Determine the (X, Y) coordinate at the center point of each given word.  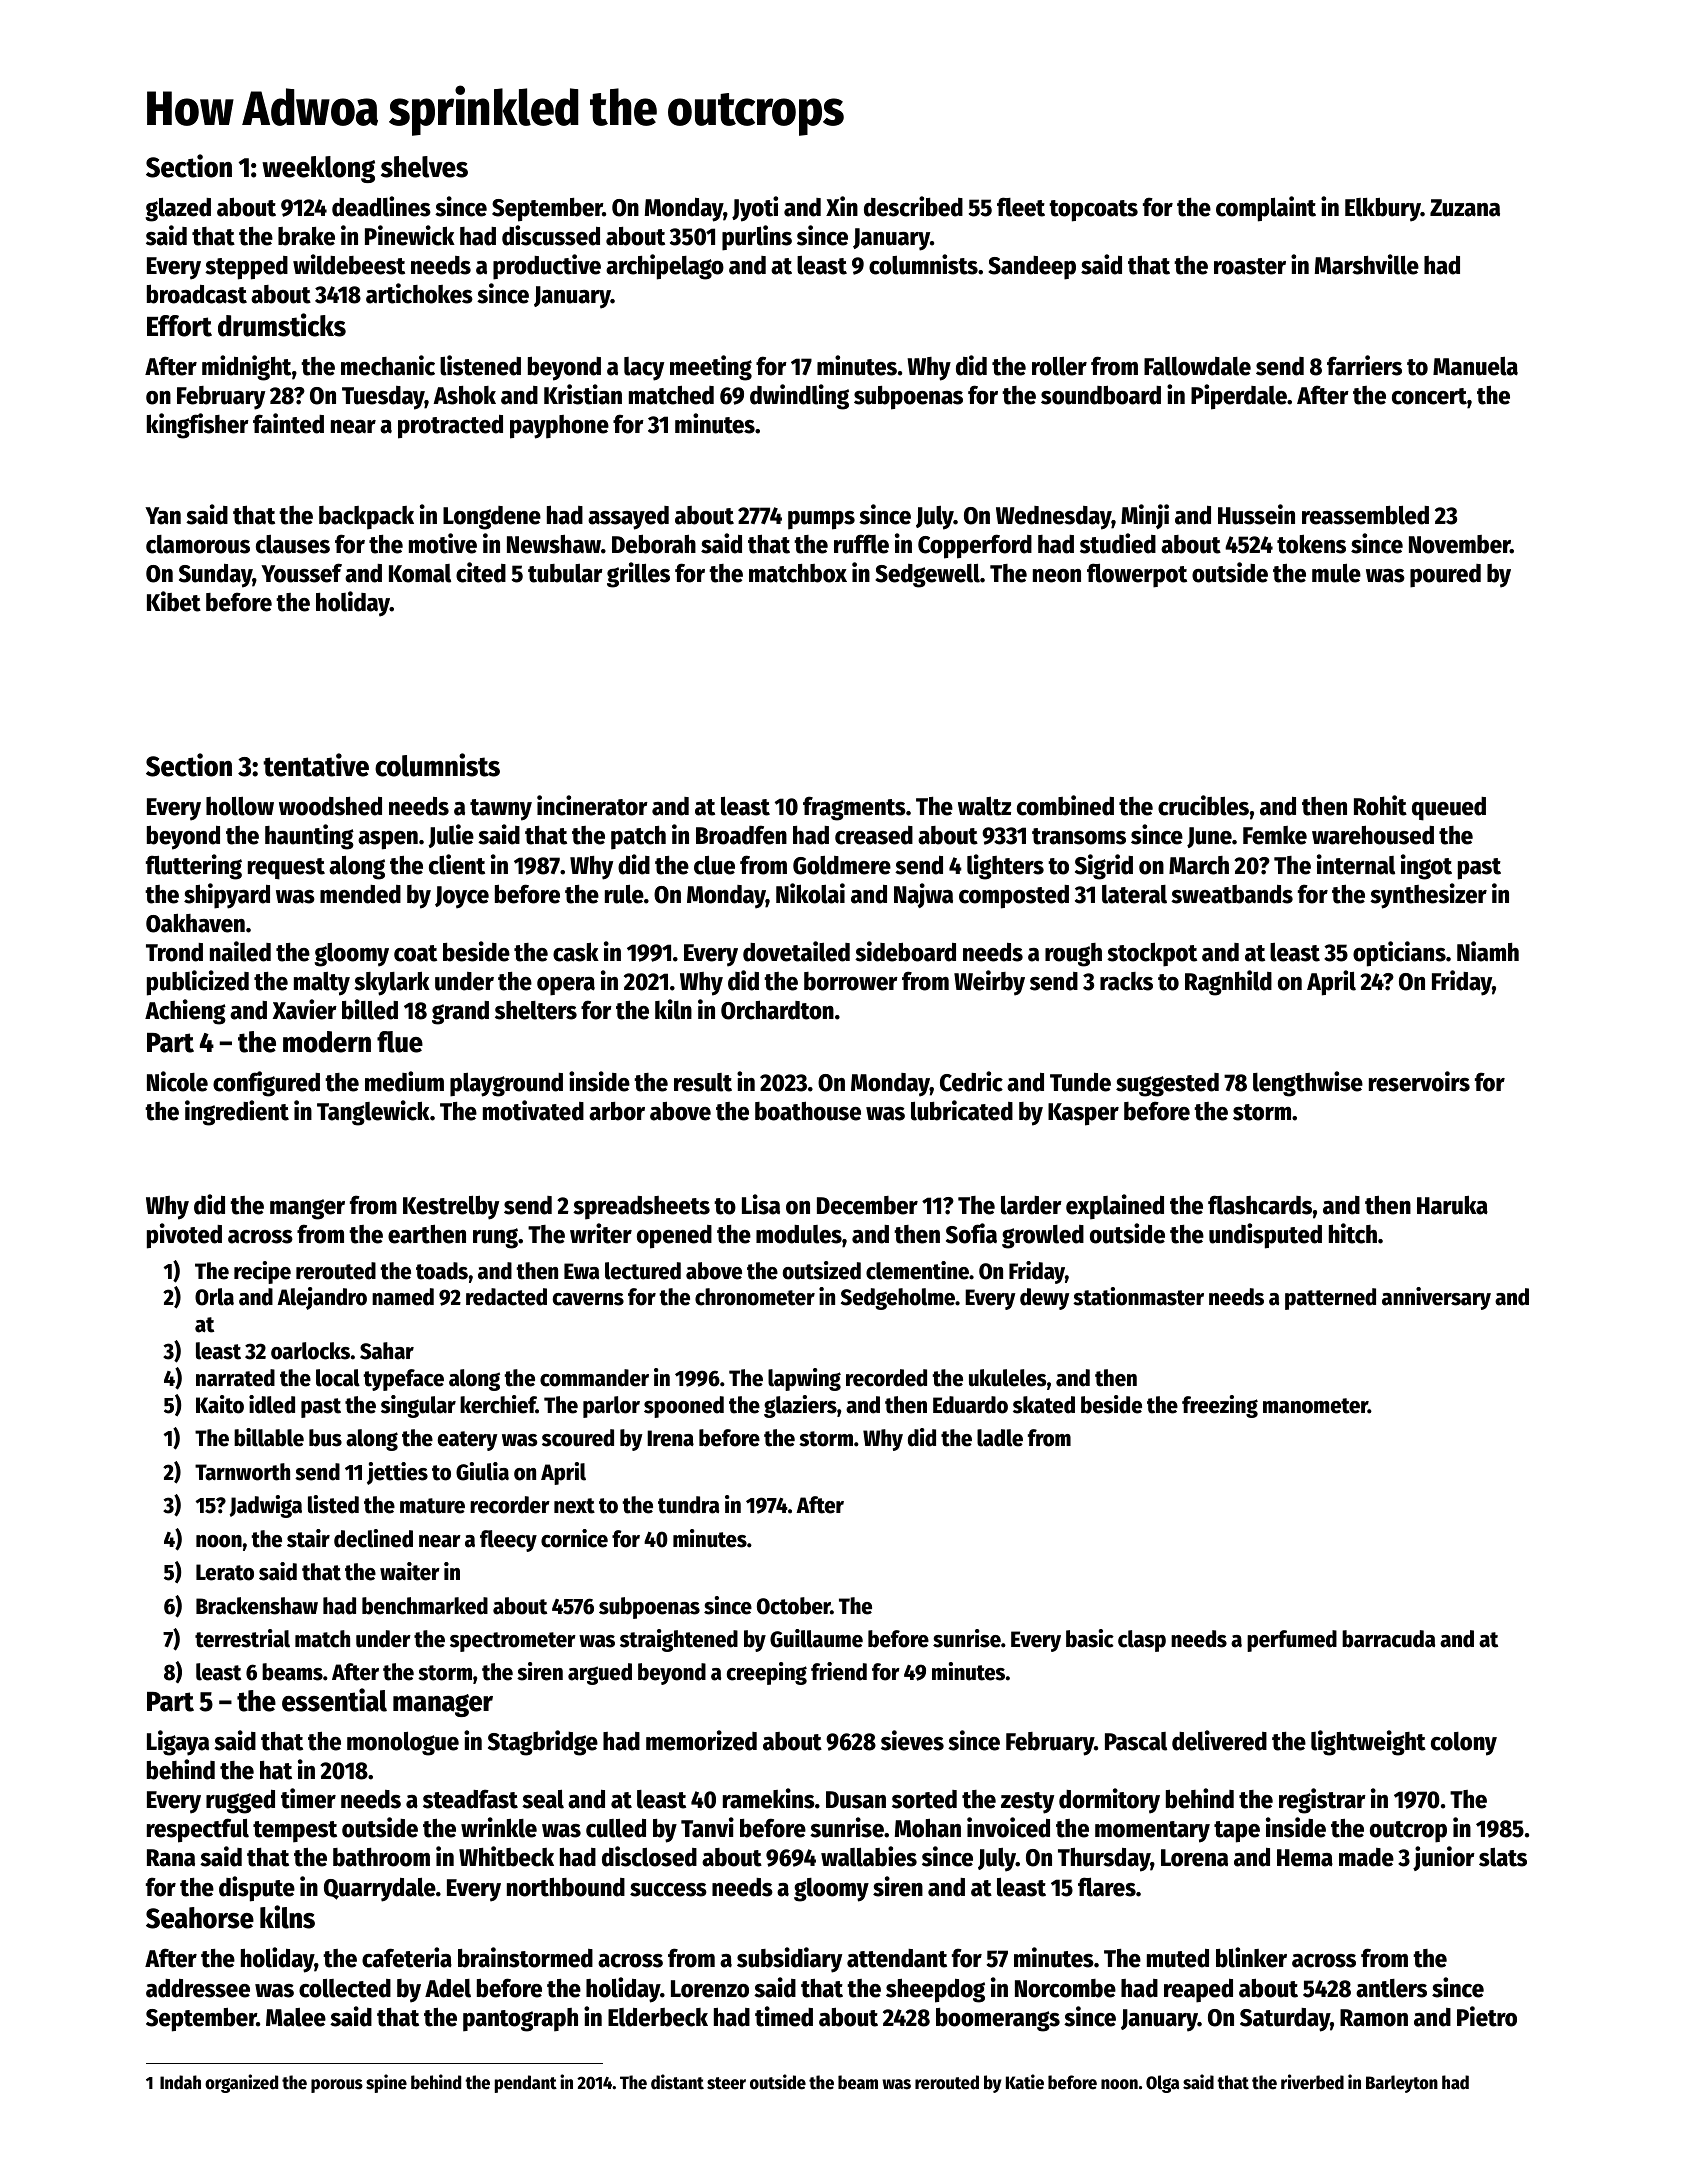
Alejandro (322, 1298)
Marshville (1367, 264)
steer (726, 2083)
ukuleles (1008, 1378)
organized (241, 2083)
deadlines (381, 206)
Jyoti (755, 209)
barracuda (1388, 1639)
